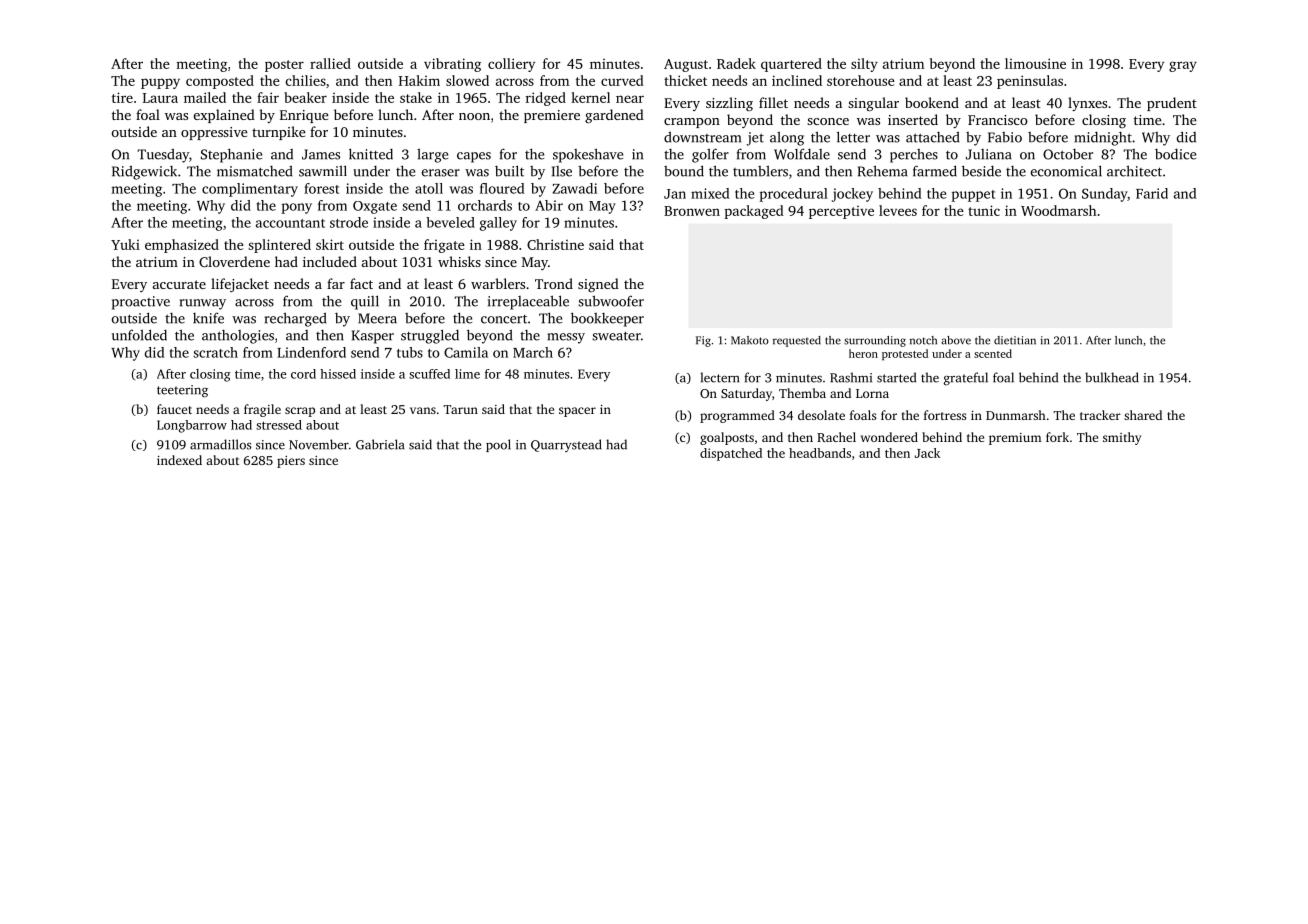 This screenshot has height=924, width=1308. Describe the element at coordinates (1057, 437) in the screenshot. I see `fork` at that location.
